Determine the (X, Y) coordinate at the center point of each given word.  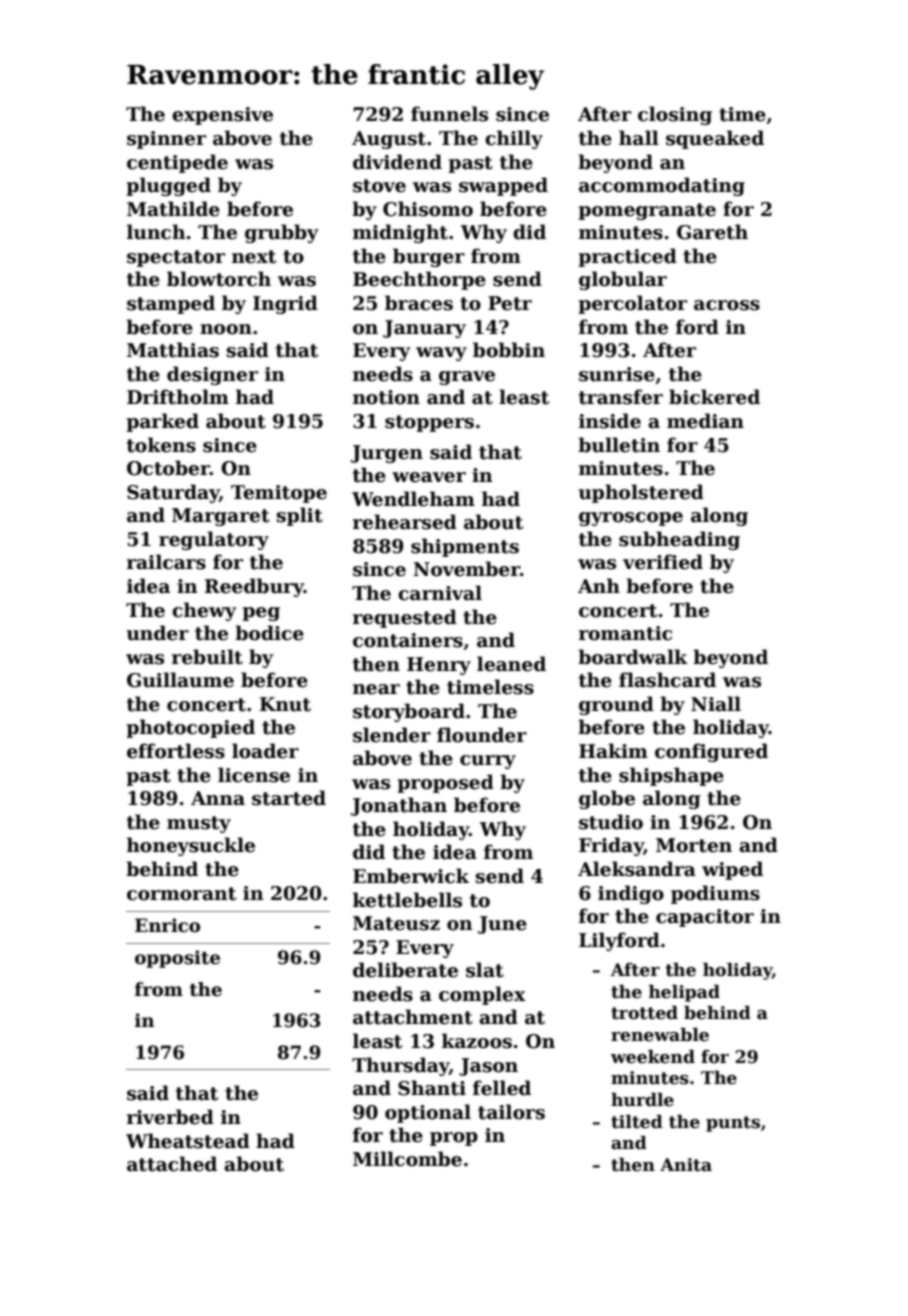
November (466, 569)
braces (419, 303)
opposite (177, 959)
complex (482, 995)
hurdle (642, 1100)
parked (162, 422)
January (424, 329)
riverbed (170, 1117)
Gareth (712, 232)
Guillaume (180, 680)
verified (663, 562)
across (727, 305)
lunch (156, 232)
